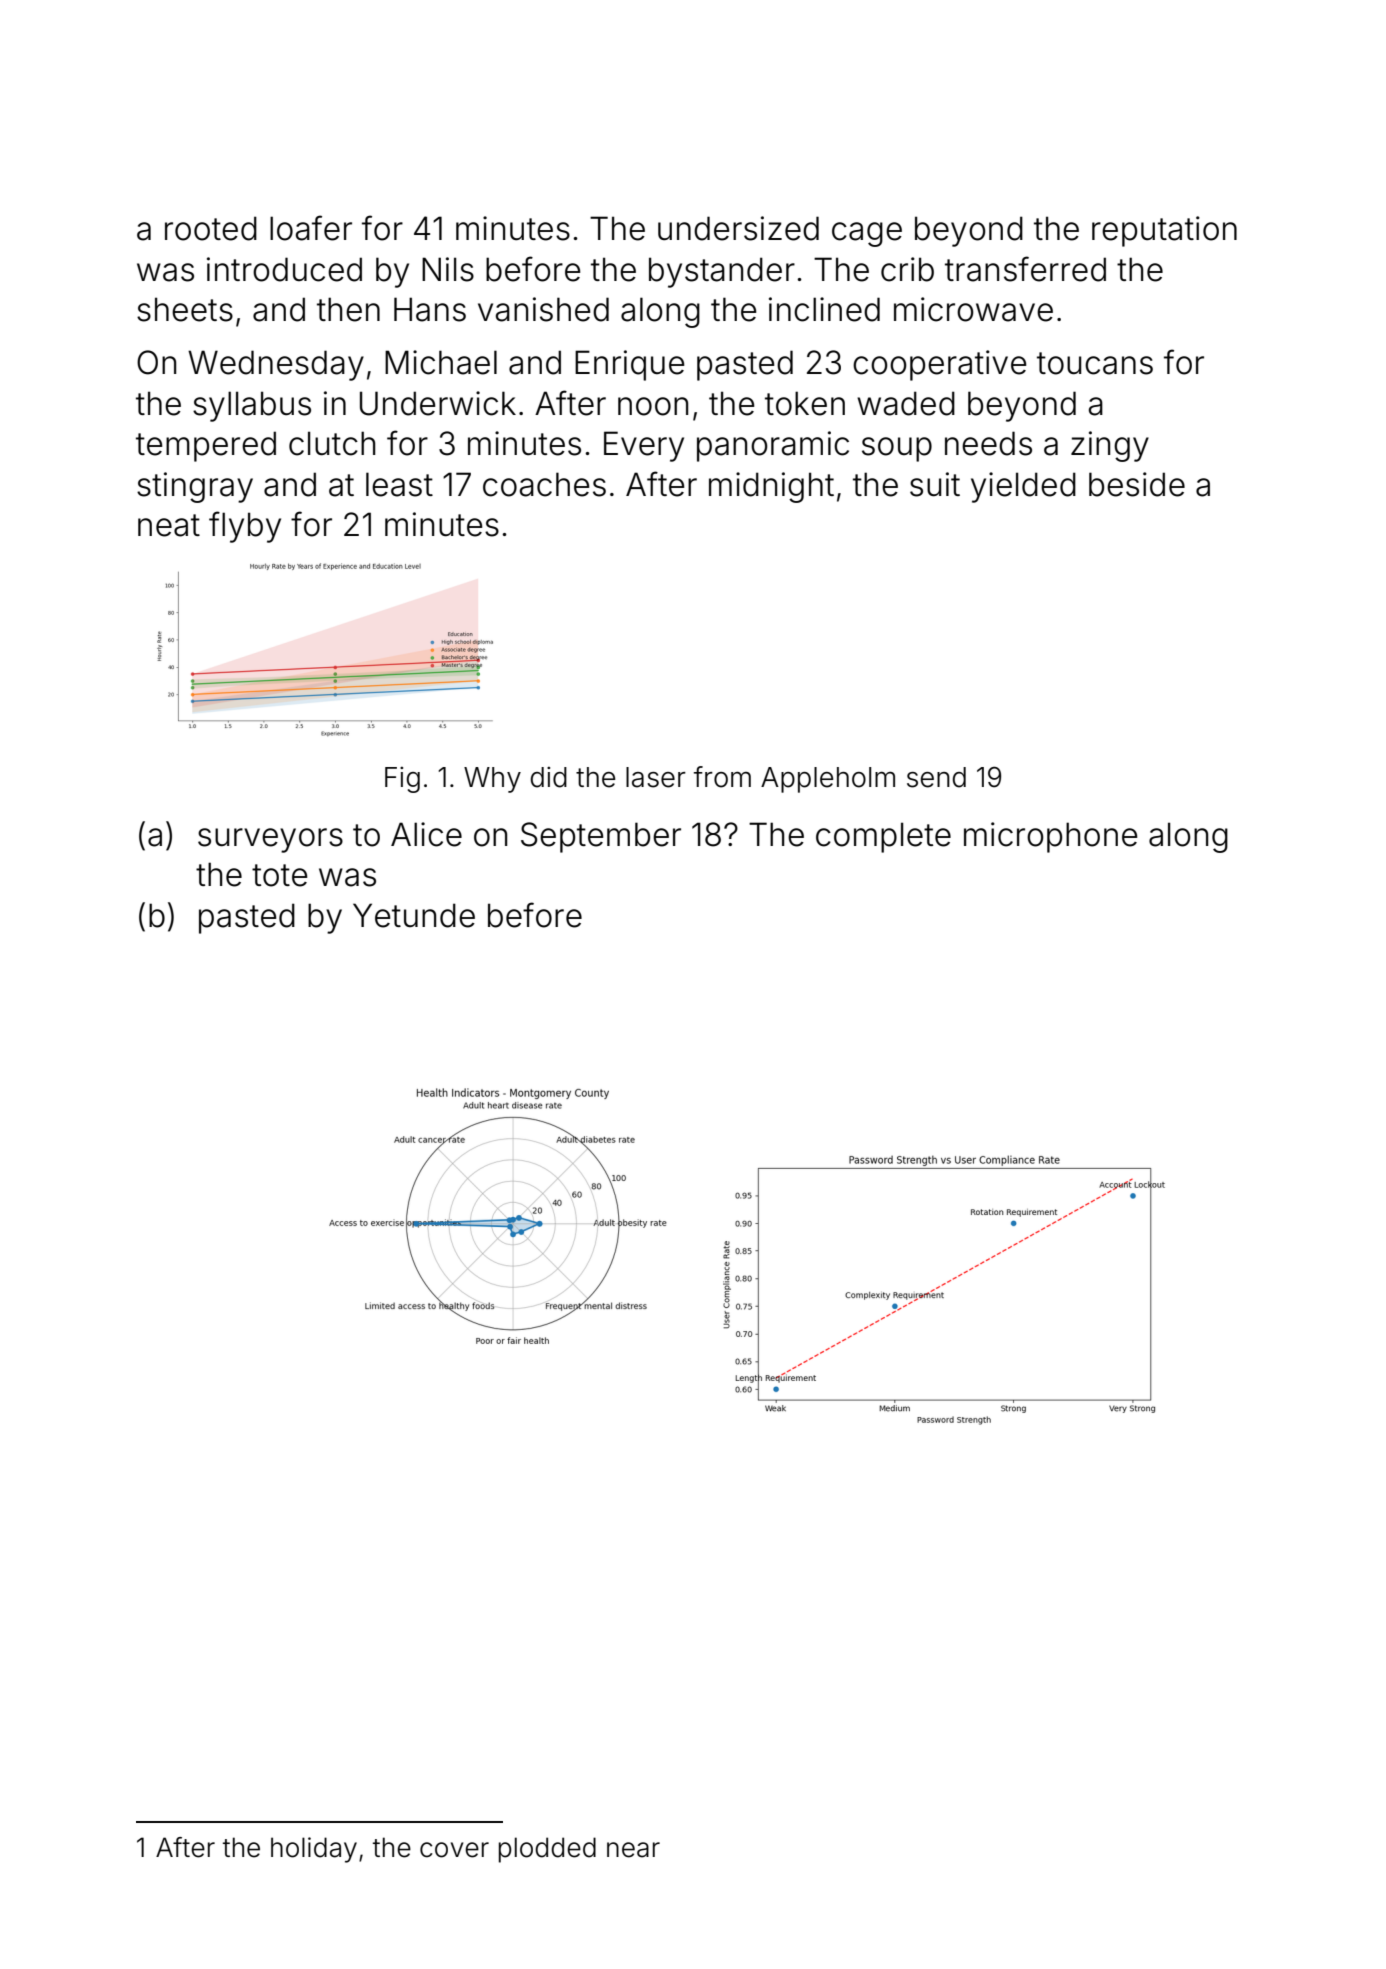 The width and height of the screenshot is (1386, 1969). I want to click on near, so click(633, 1850).
